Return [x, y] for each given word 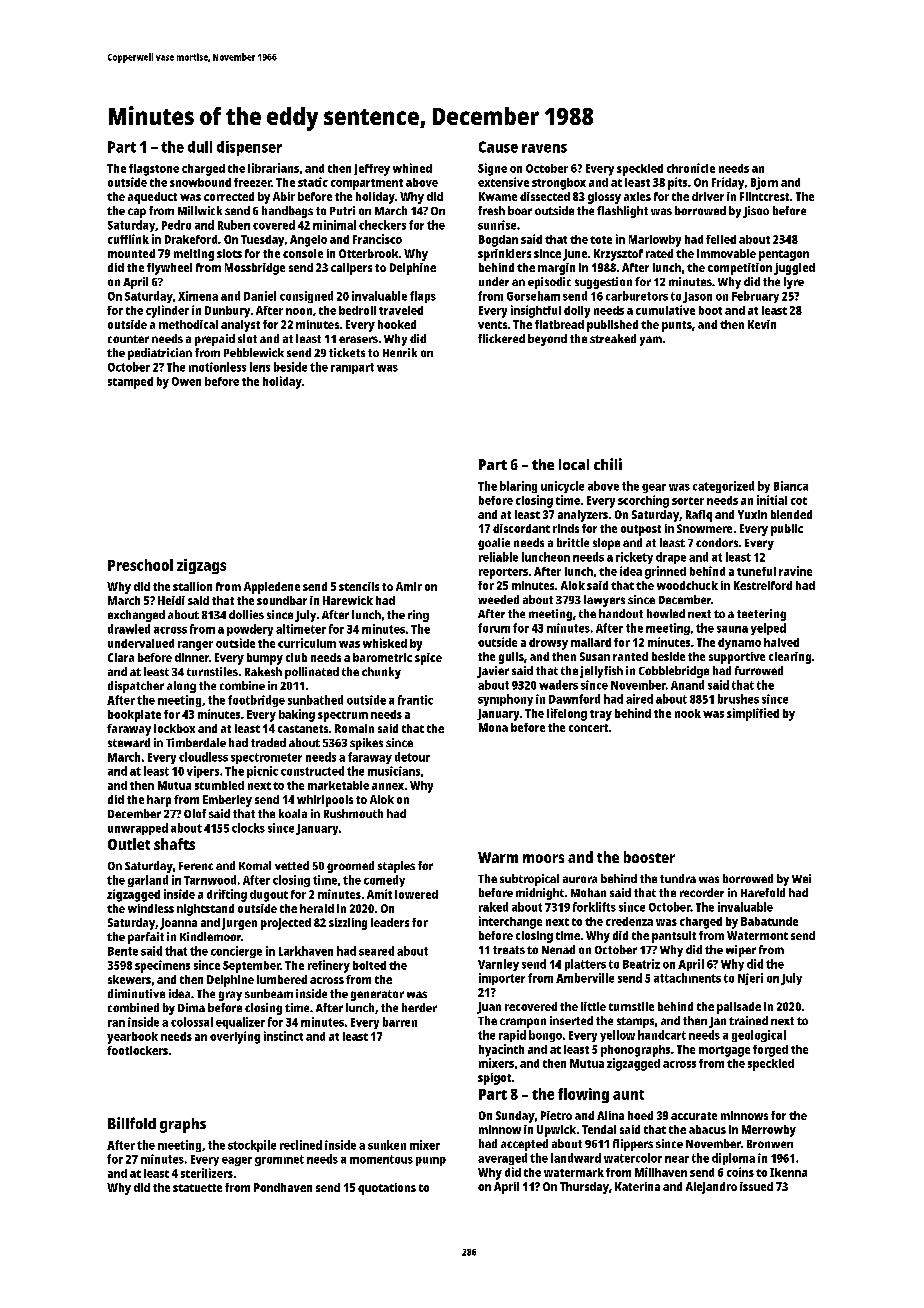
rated [659, 253]
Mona [493, 727]
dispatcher [136, 687]
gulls [511, 658]
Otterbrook [368, 253]
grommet [279, 1160]
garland [148, 881]
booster [649, 857]
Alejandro [711, 1188]
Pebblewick [254, 352]
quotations [387, 1189]
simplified [753, 714]
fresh [491, 210]
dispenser [249, 148]
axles [637, 196]
